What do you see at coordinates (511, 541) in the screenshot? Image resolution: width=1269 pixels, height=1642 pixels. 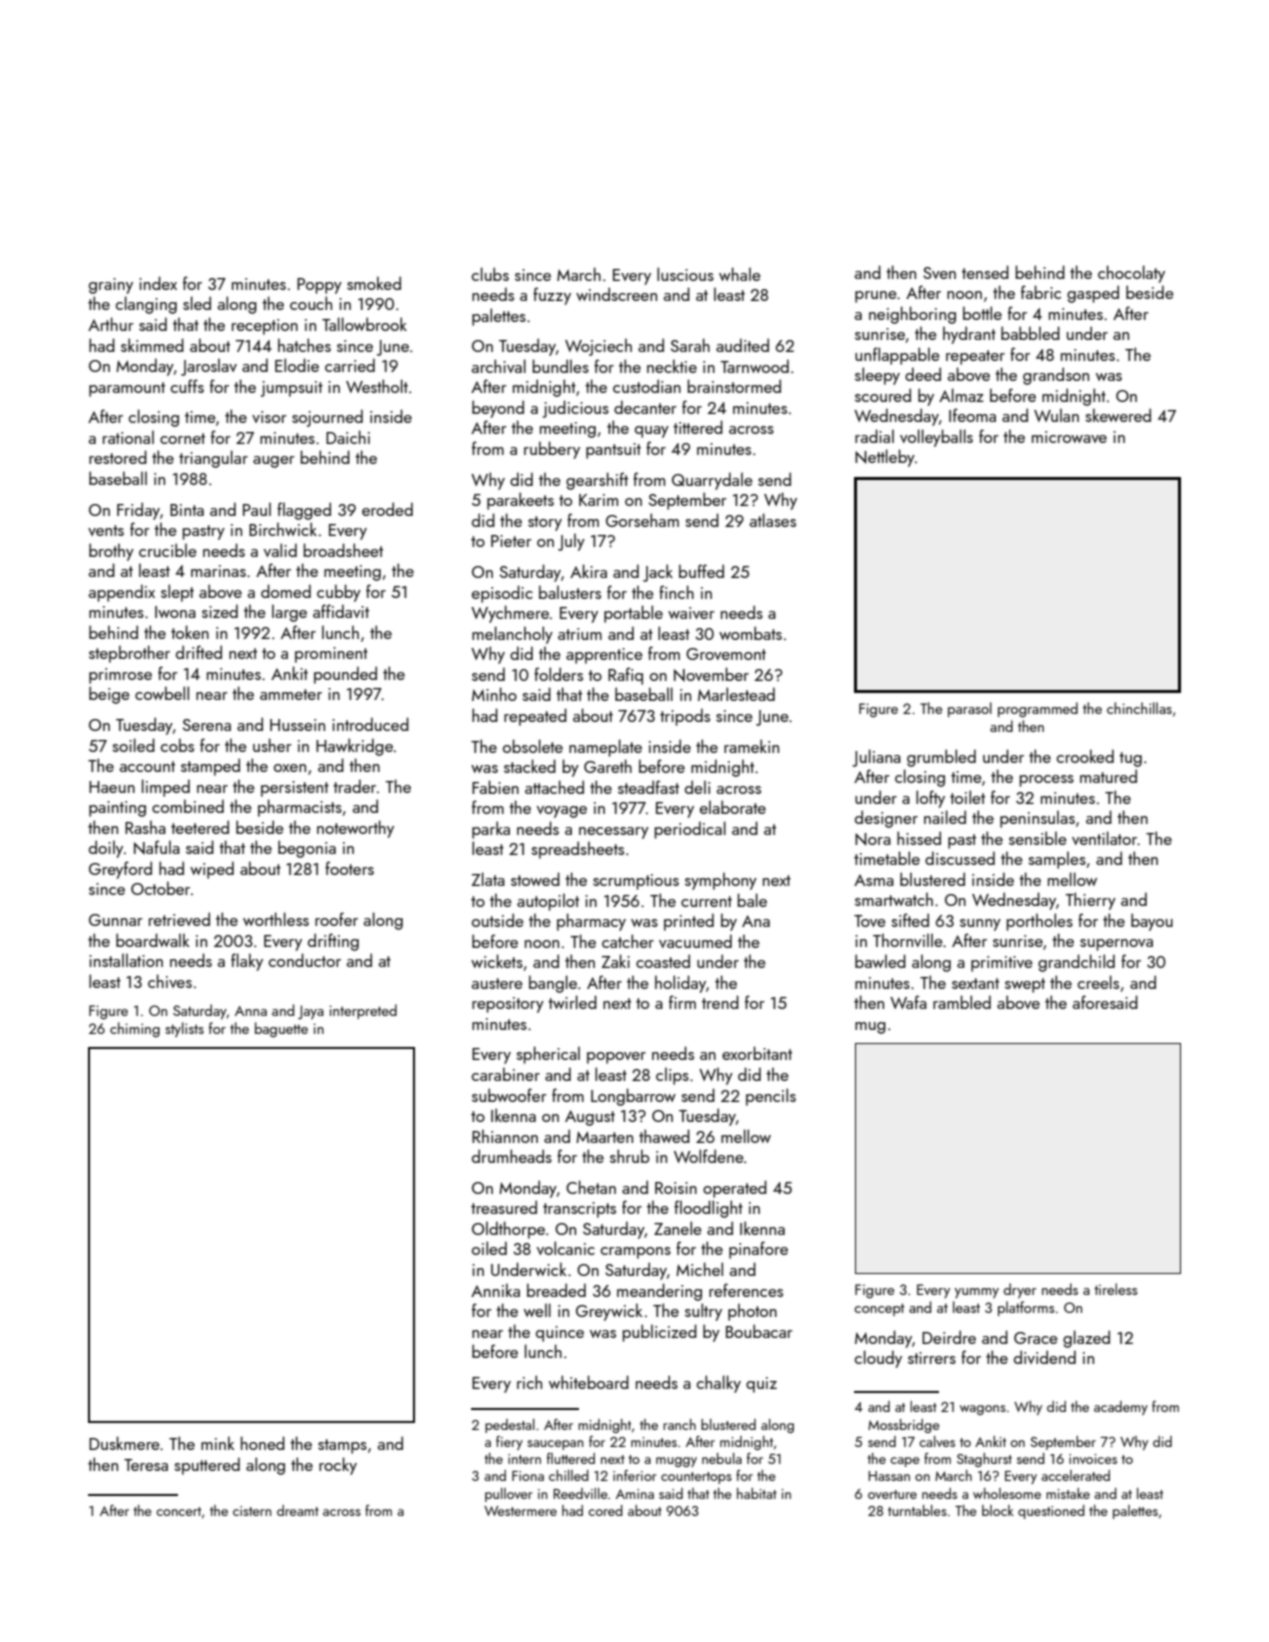 I see `Pieter` at bounding box center [511, 541].
